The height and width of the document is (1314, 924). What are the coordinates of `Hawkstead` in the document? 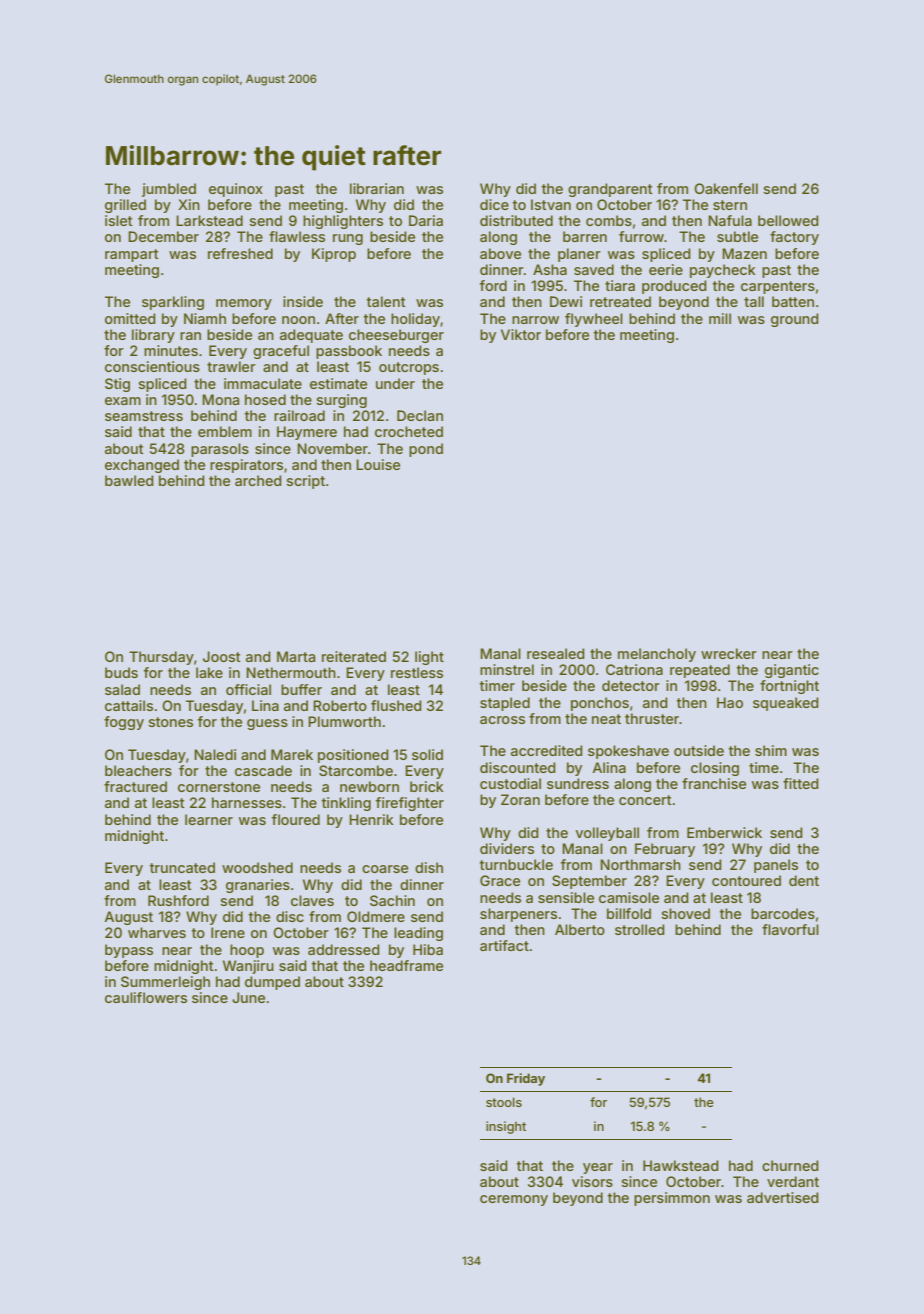 It's located at (681, 1165).
